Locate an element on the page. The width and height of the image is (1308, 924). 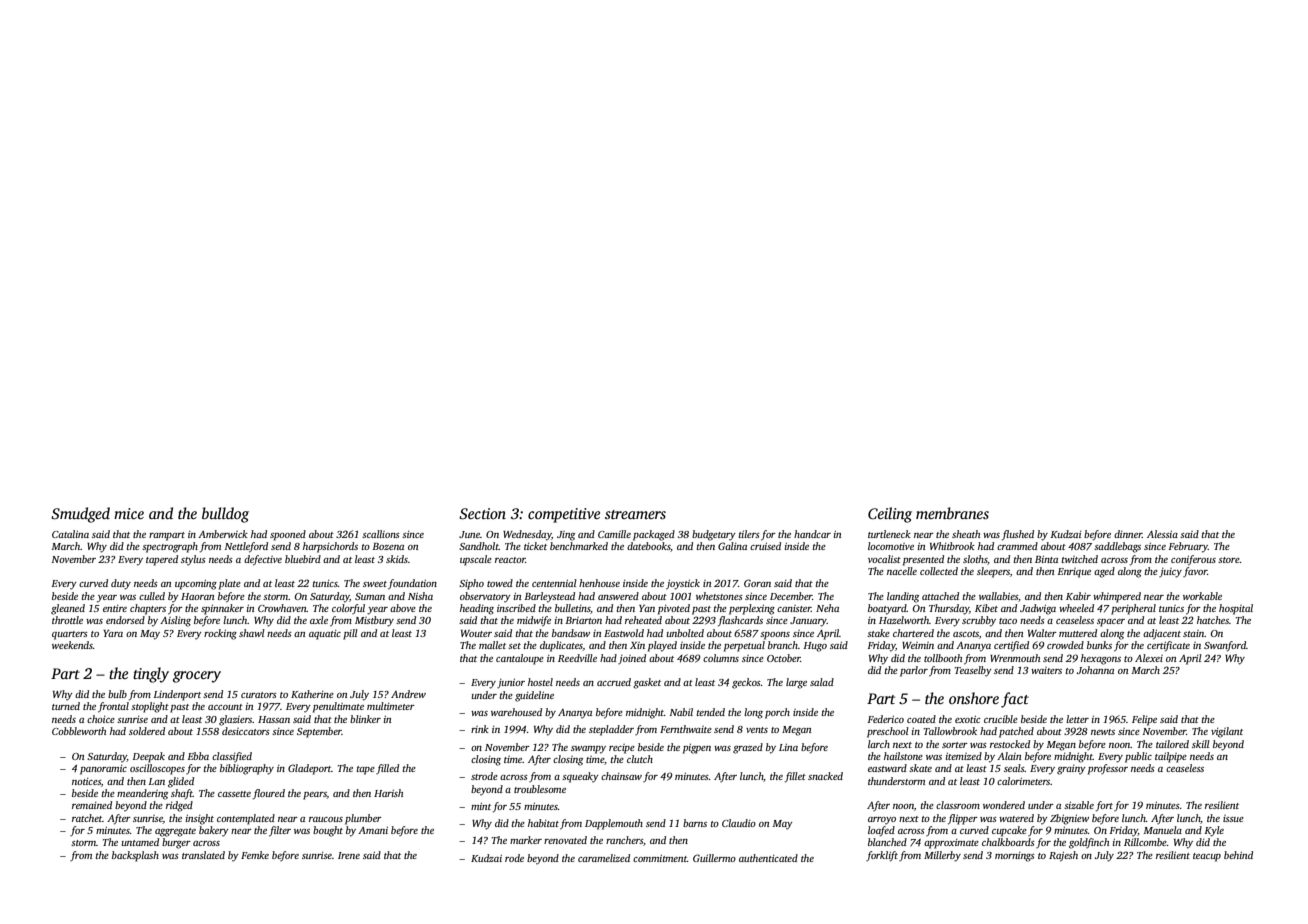
Section is located at coordinates (482, 514).
